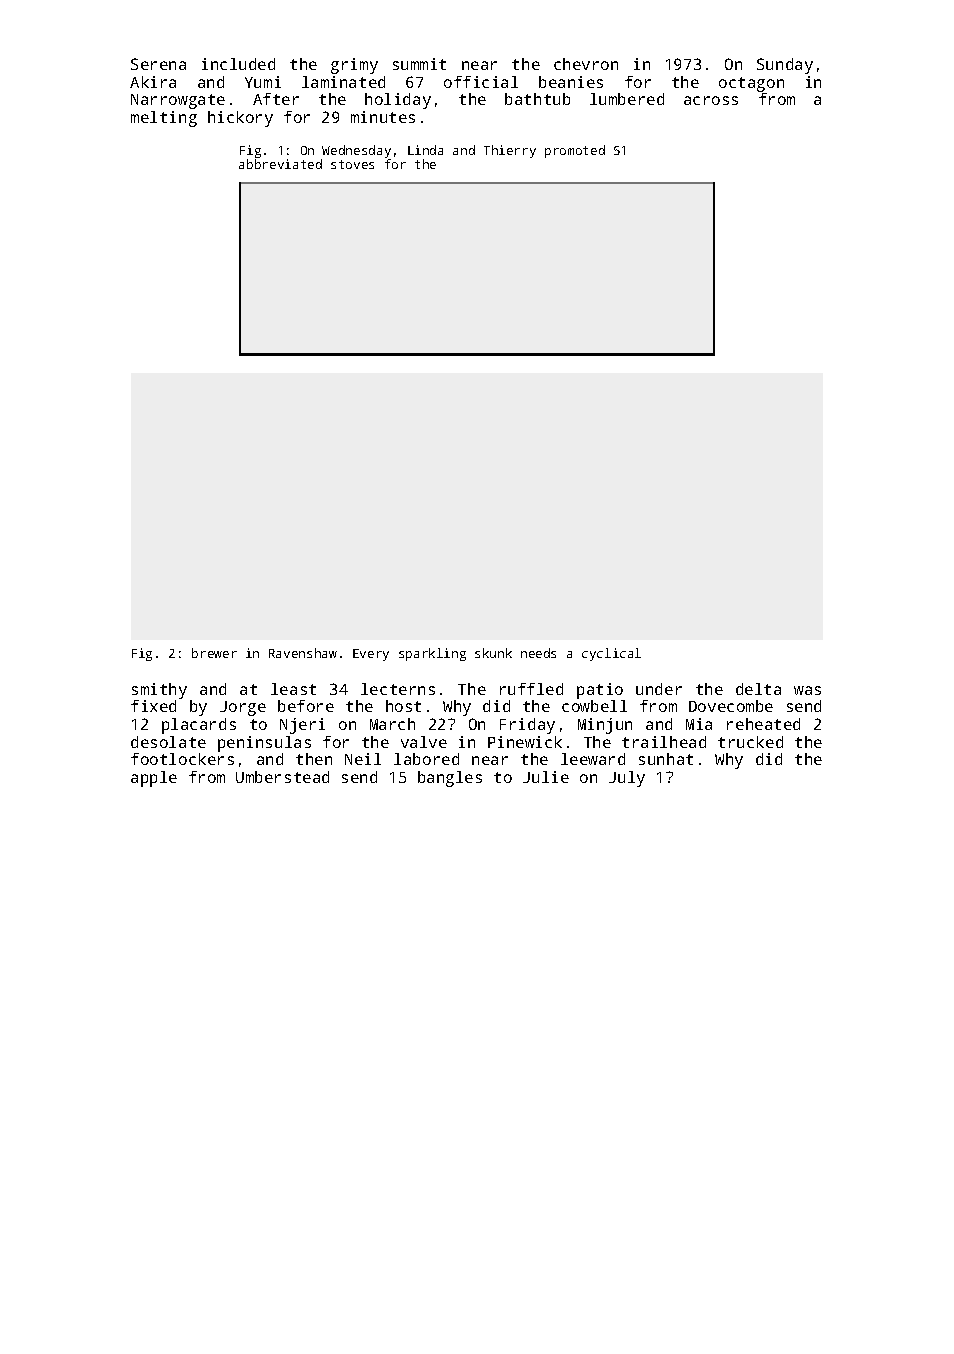 The image size is (954, 1354). Describe the element at coordinates (214, 653) in the document. I see `brewer` at that location.
